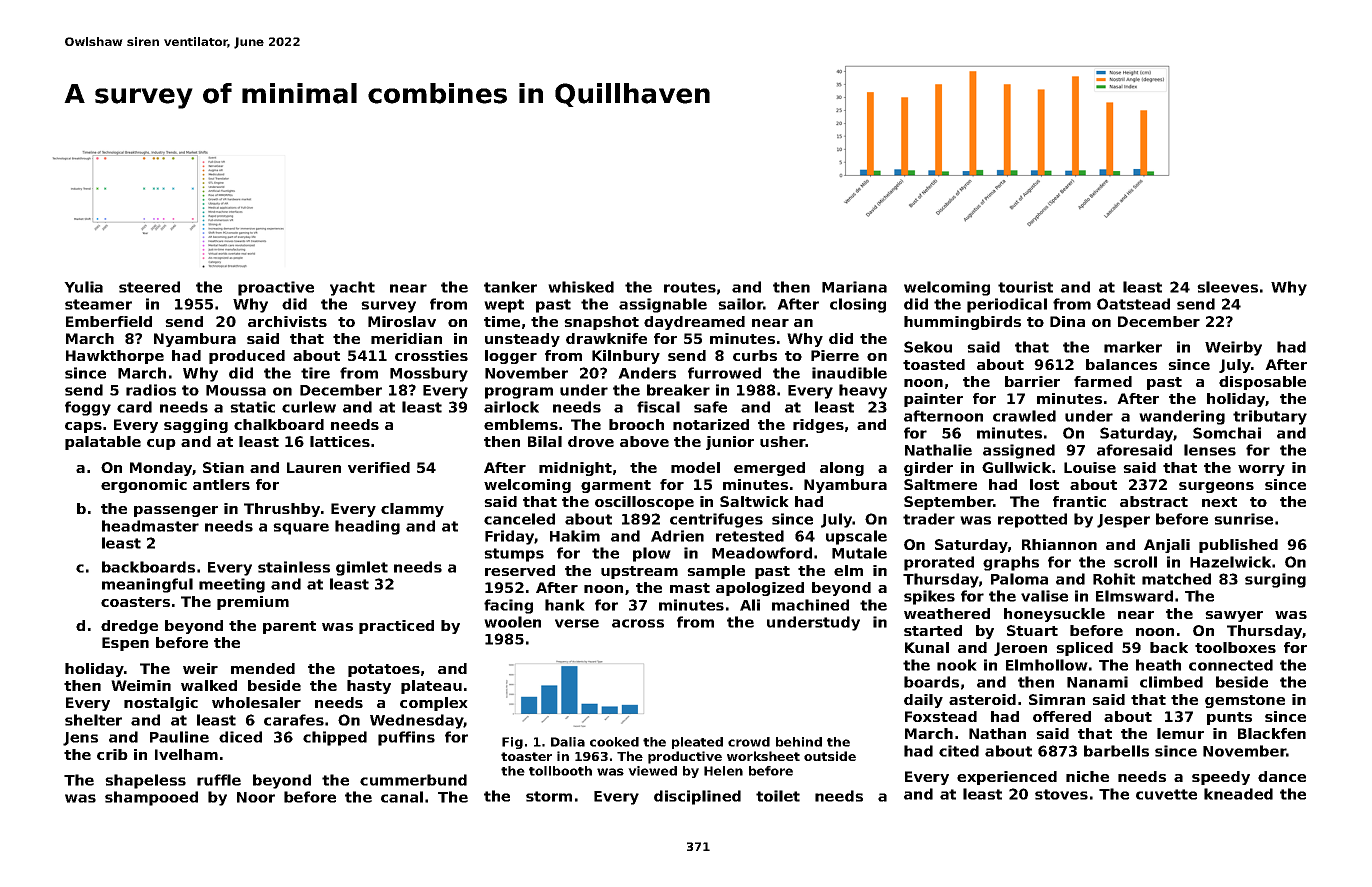  I want to click on sample, so click(716, 572).
